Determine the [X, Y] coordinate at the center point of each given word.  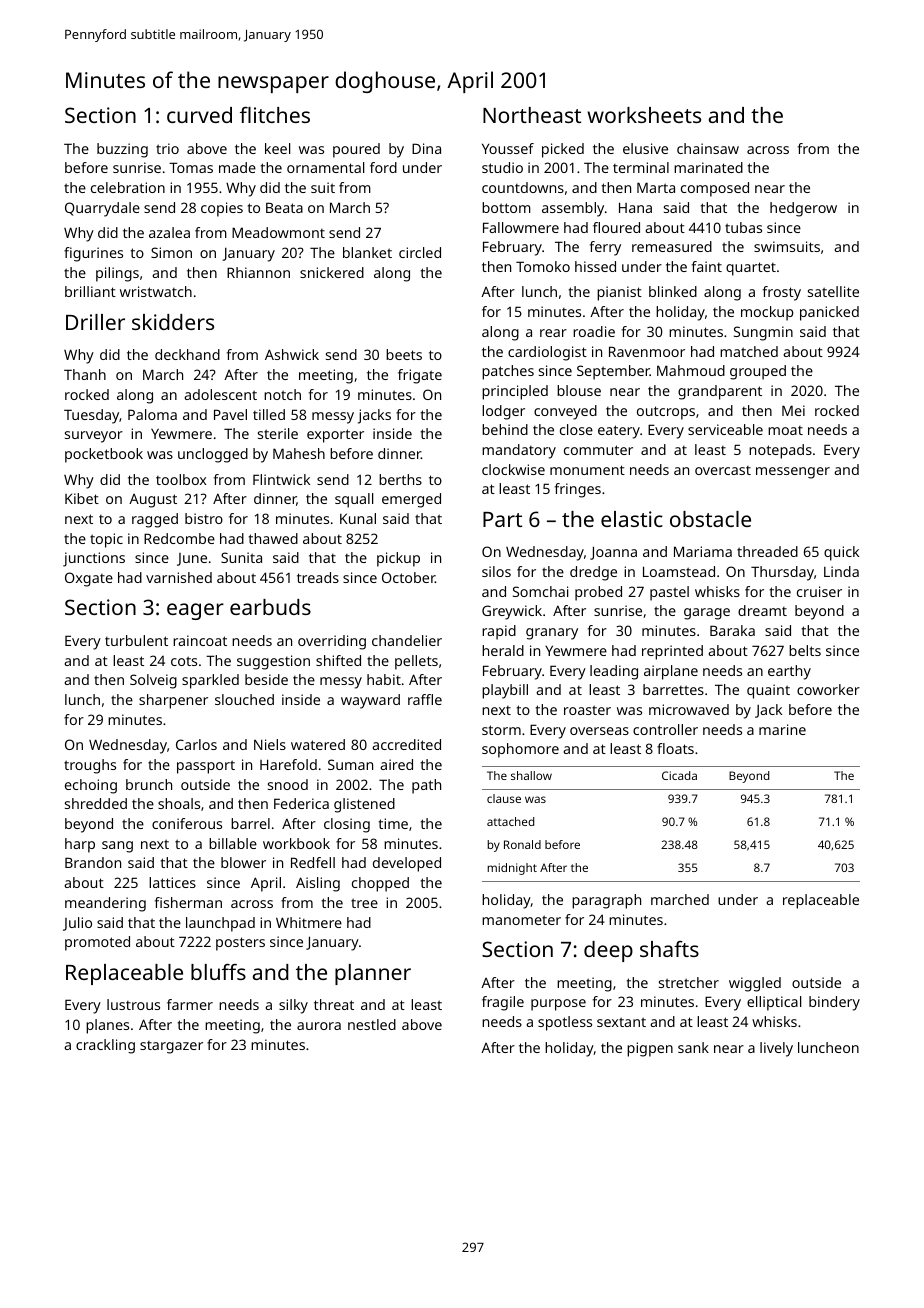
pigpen [650, 1049]
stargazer [171, 1047]
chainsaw [708, 148]
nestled [372, 1024]
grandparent [720, 392]
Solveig [153, 681]
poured [356, 150]
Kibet [82, 498]
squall [354, 500]
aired [396, 764]
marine [782, 729]
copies [222, 209]
